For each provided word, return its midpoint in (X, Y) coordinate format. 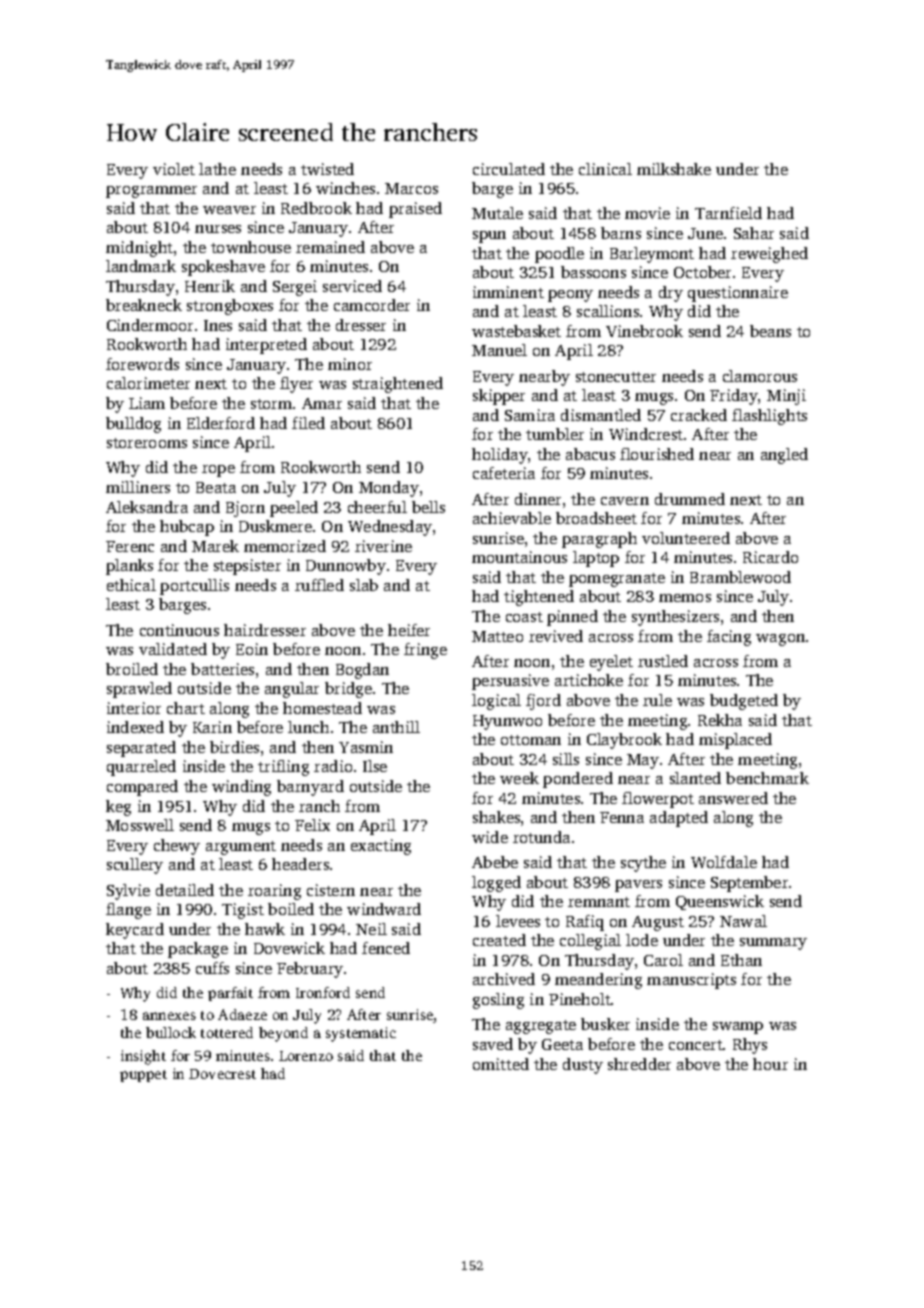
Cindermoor (150, 325)
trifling (283, 768)
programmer (151, 192)
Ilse (375, 766)
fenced (386, 948)
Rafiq (585, 923)
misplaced (735, 741)
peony (570, 296)
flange (128, 911)
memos (685, 598)
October (702, 272)
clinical (605, 169)
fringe (425, 651)
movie (647, 213)
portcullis (194, 587)
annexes (169, 1016)
